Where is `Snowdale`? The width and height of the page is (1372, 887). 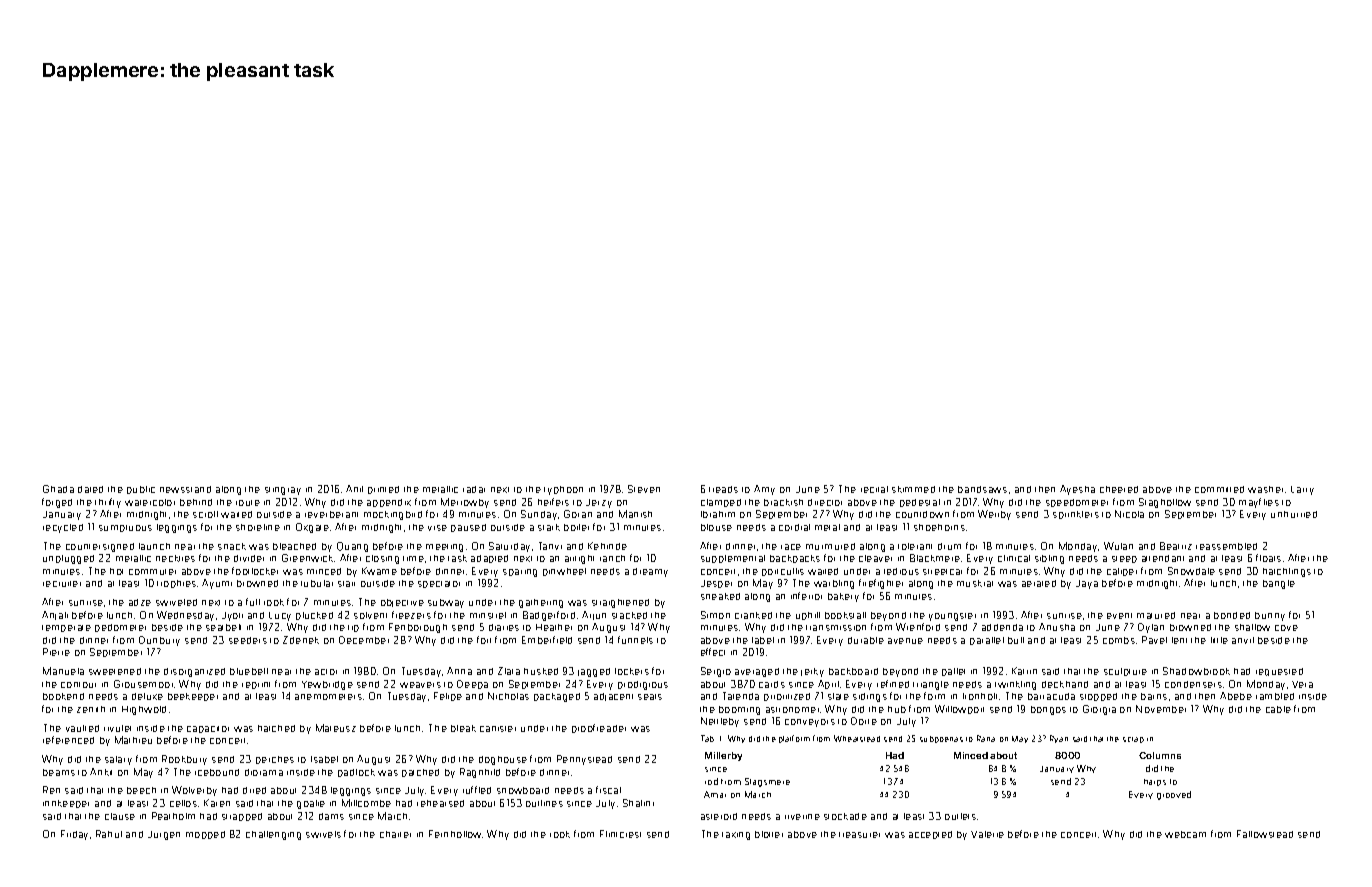
Snowdale is located at coordinates (1191, 571).
